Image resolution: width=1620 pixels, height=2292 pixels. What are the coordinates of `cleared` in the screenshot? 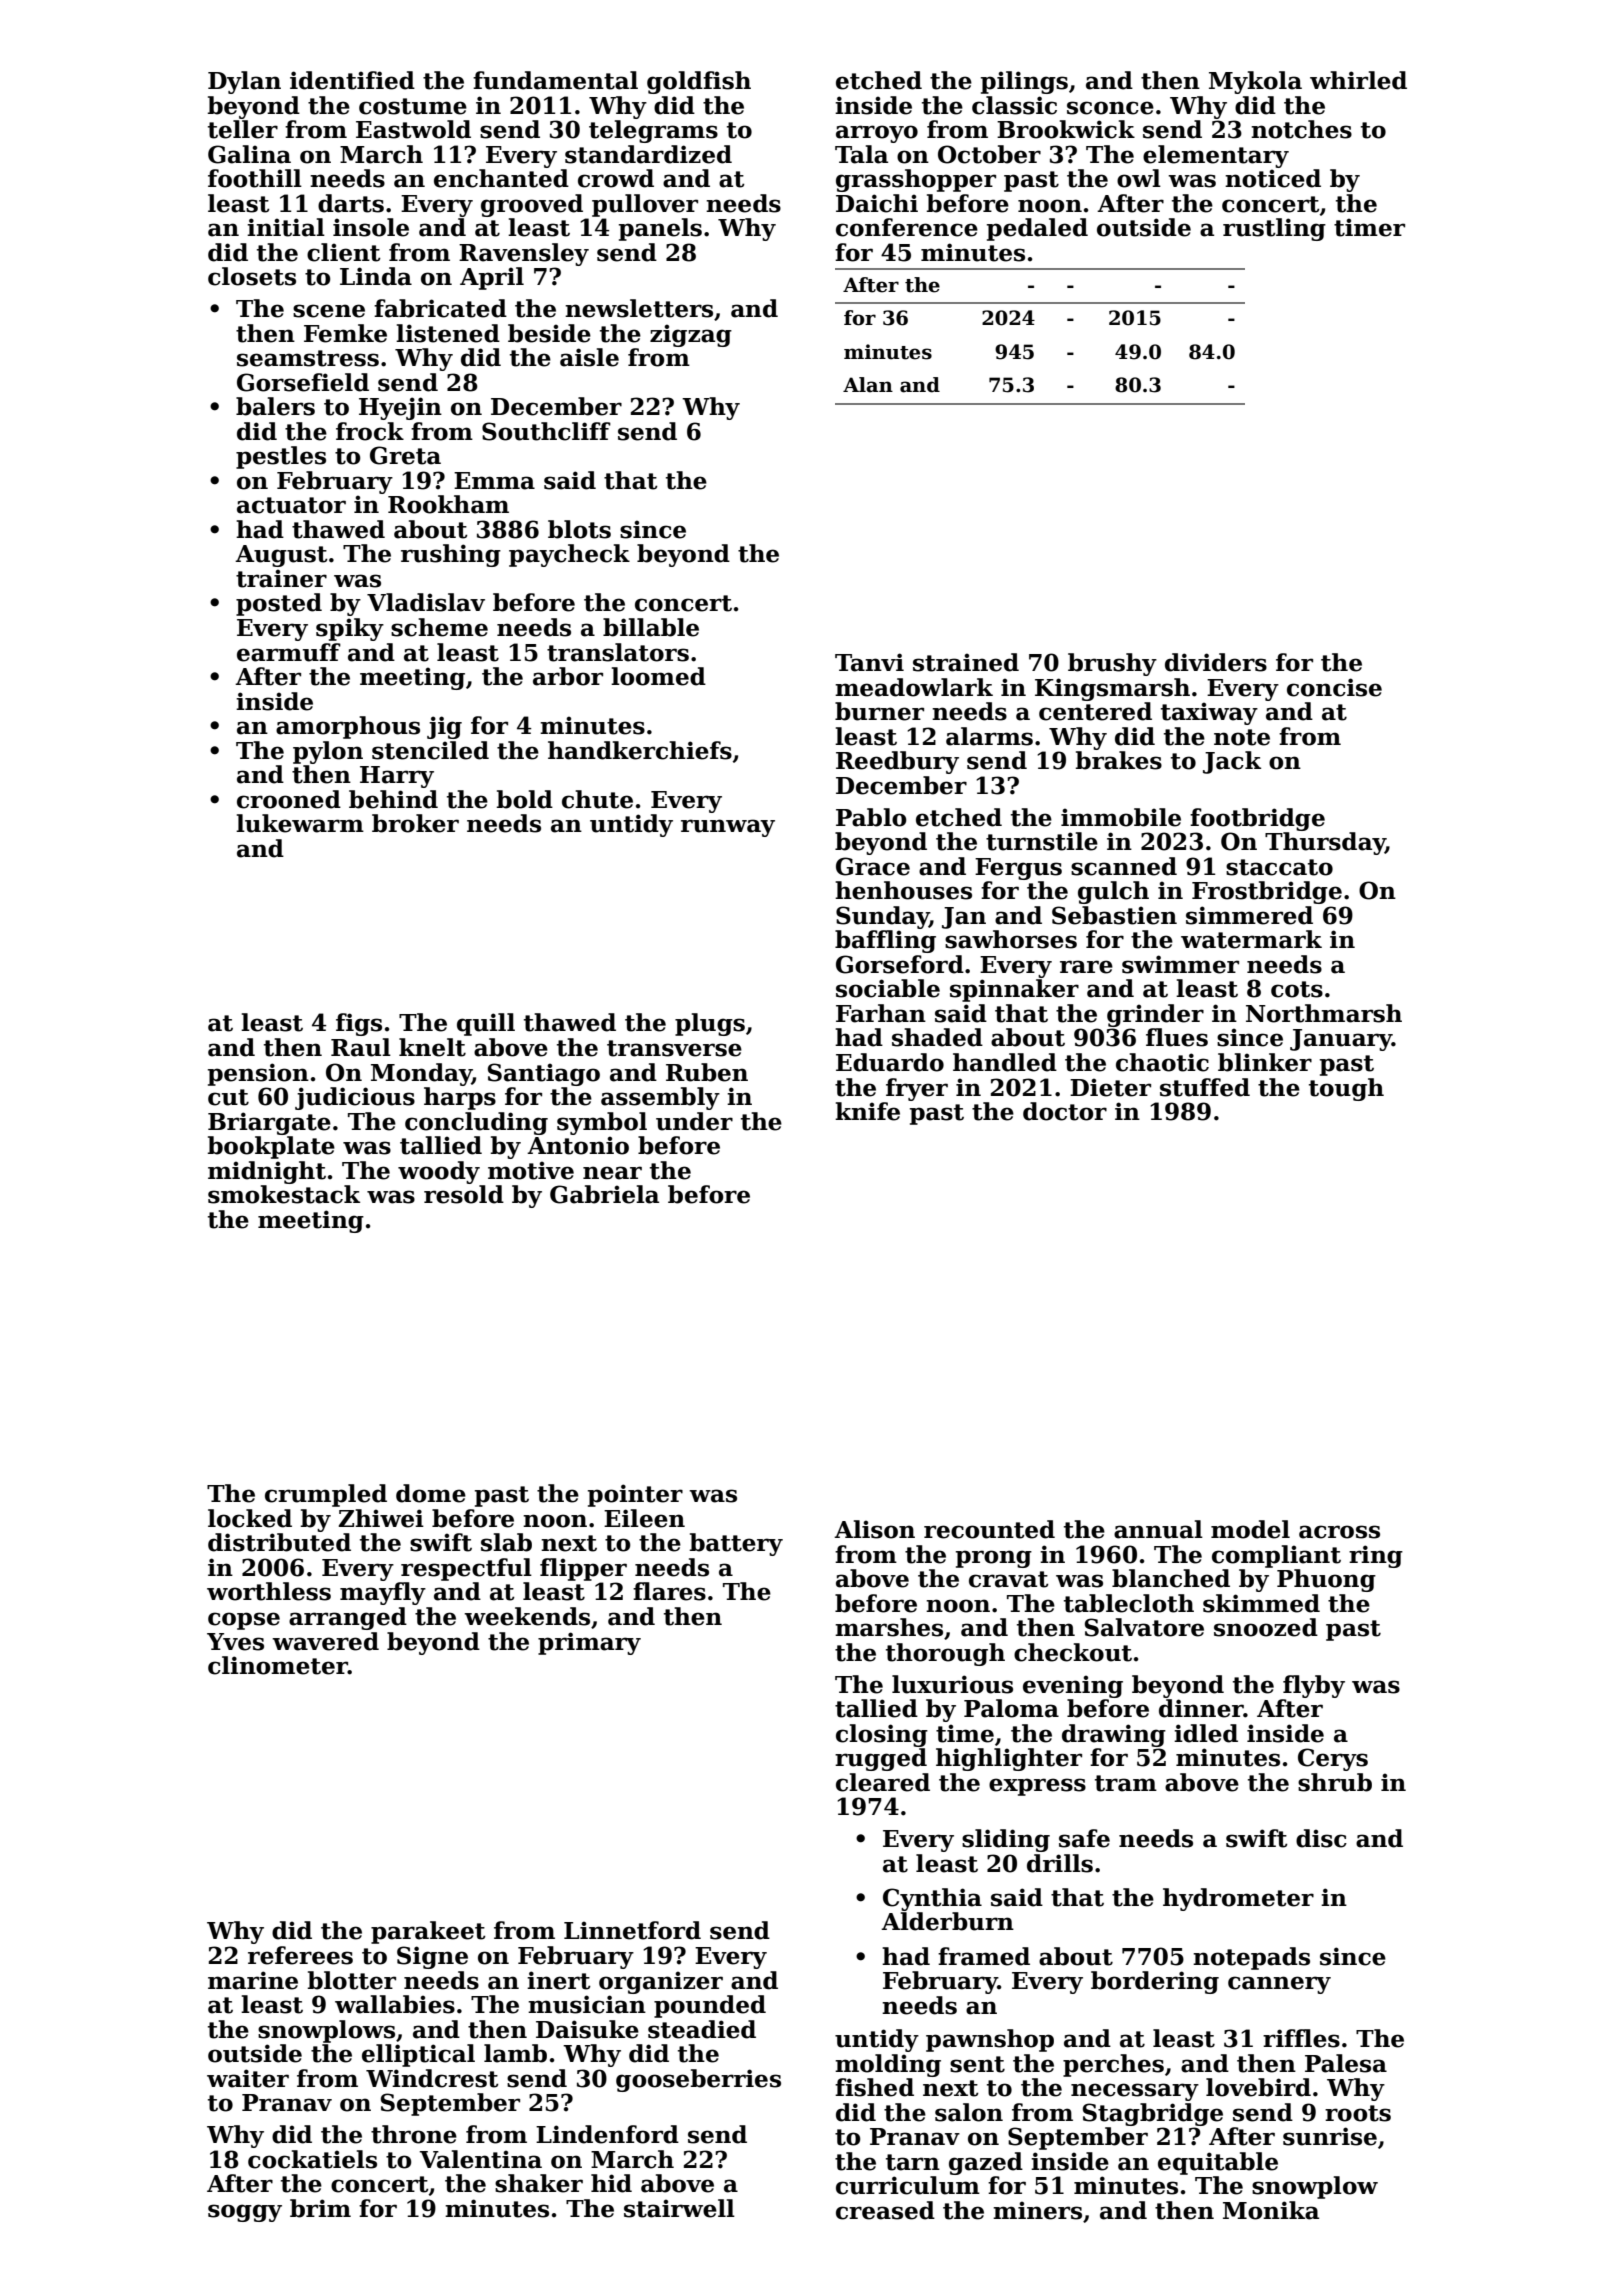 It's located at (883, 1782).
